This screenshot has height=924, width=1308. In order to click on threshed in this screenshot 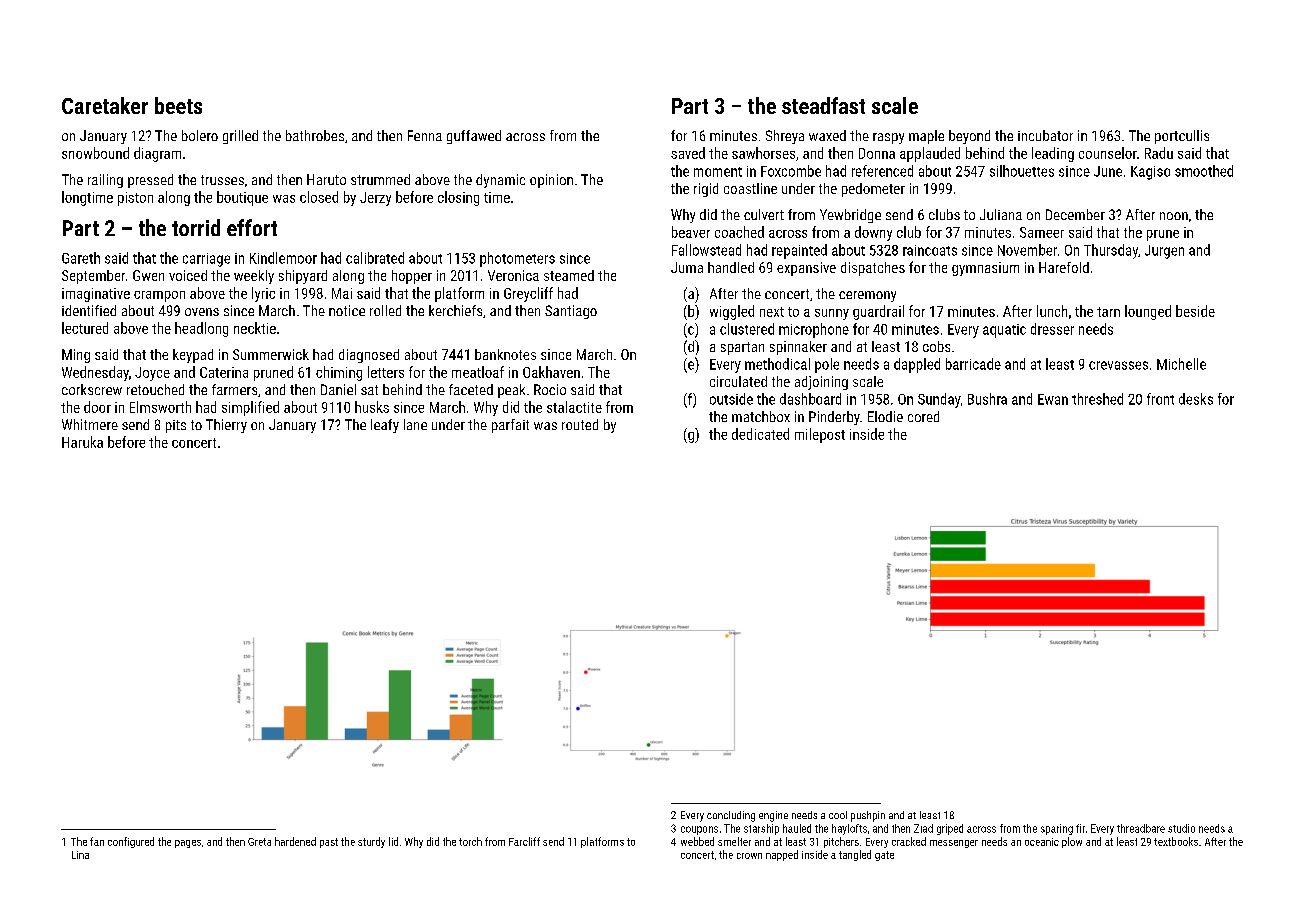, I will do `click(1097, 399)`.
